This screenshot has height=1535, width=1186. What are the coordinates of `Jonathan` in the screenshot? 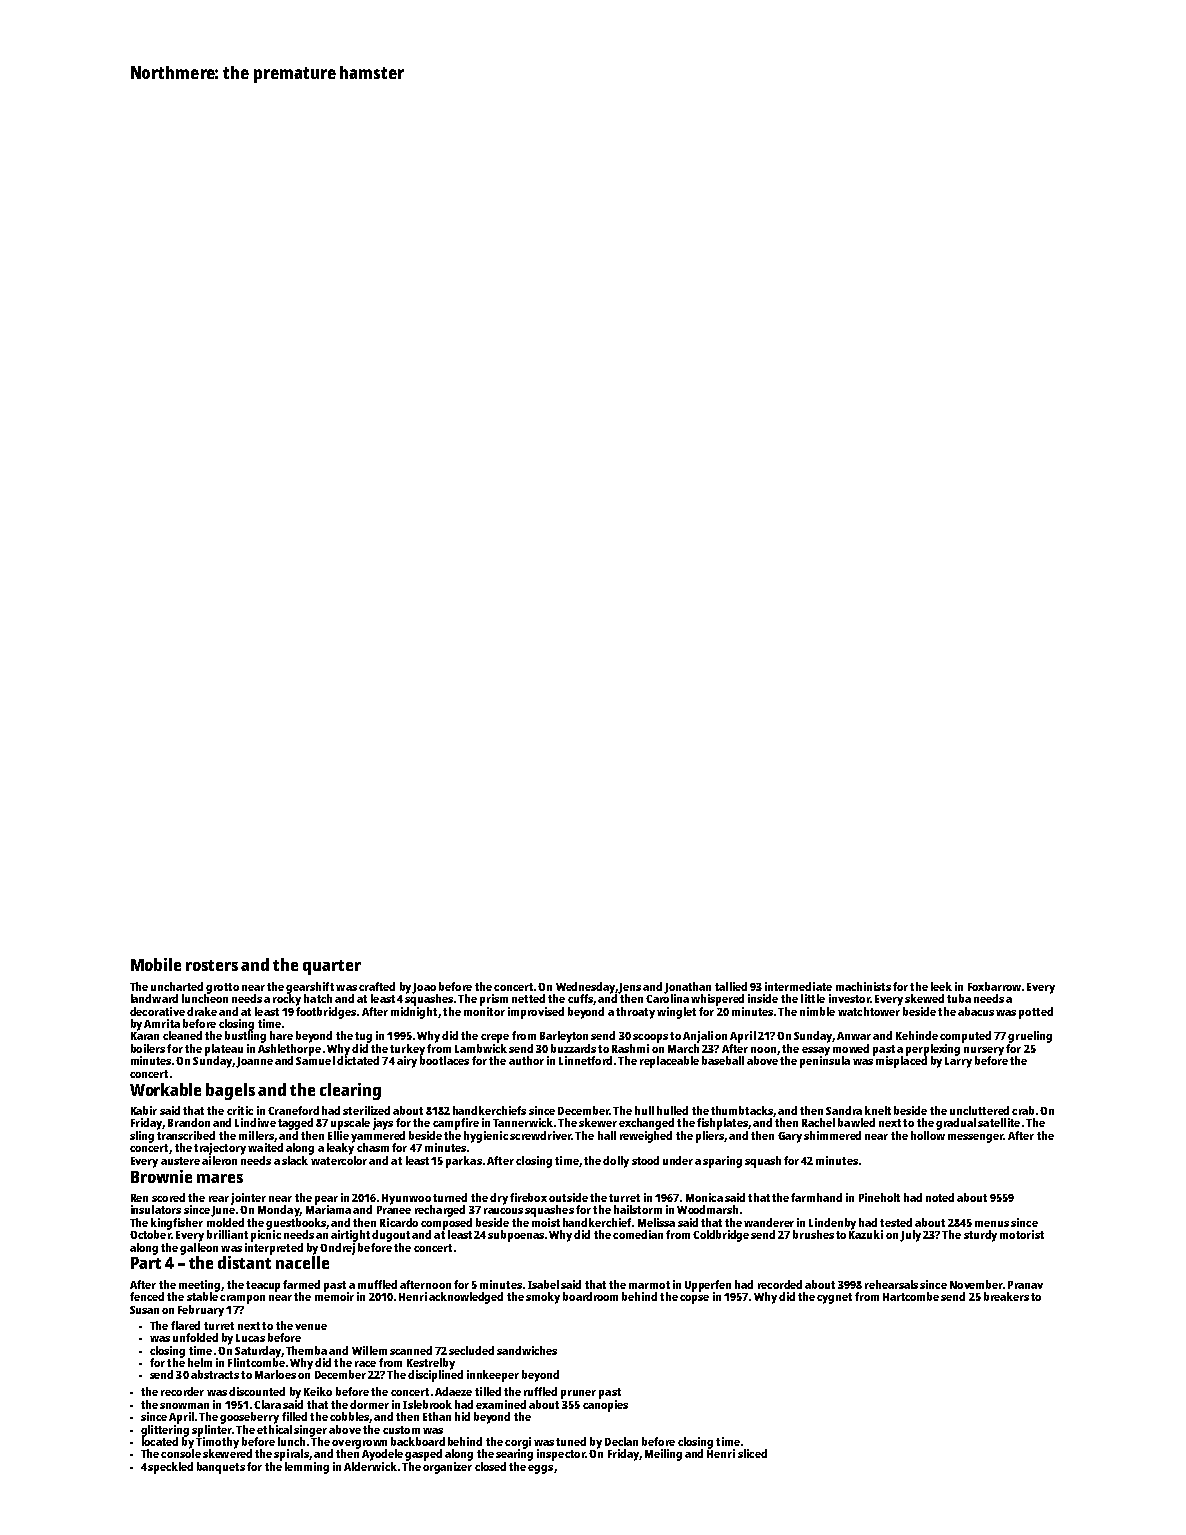 It's located at (687, 988).
